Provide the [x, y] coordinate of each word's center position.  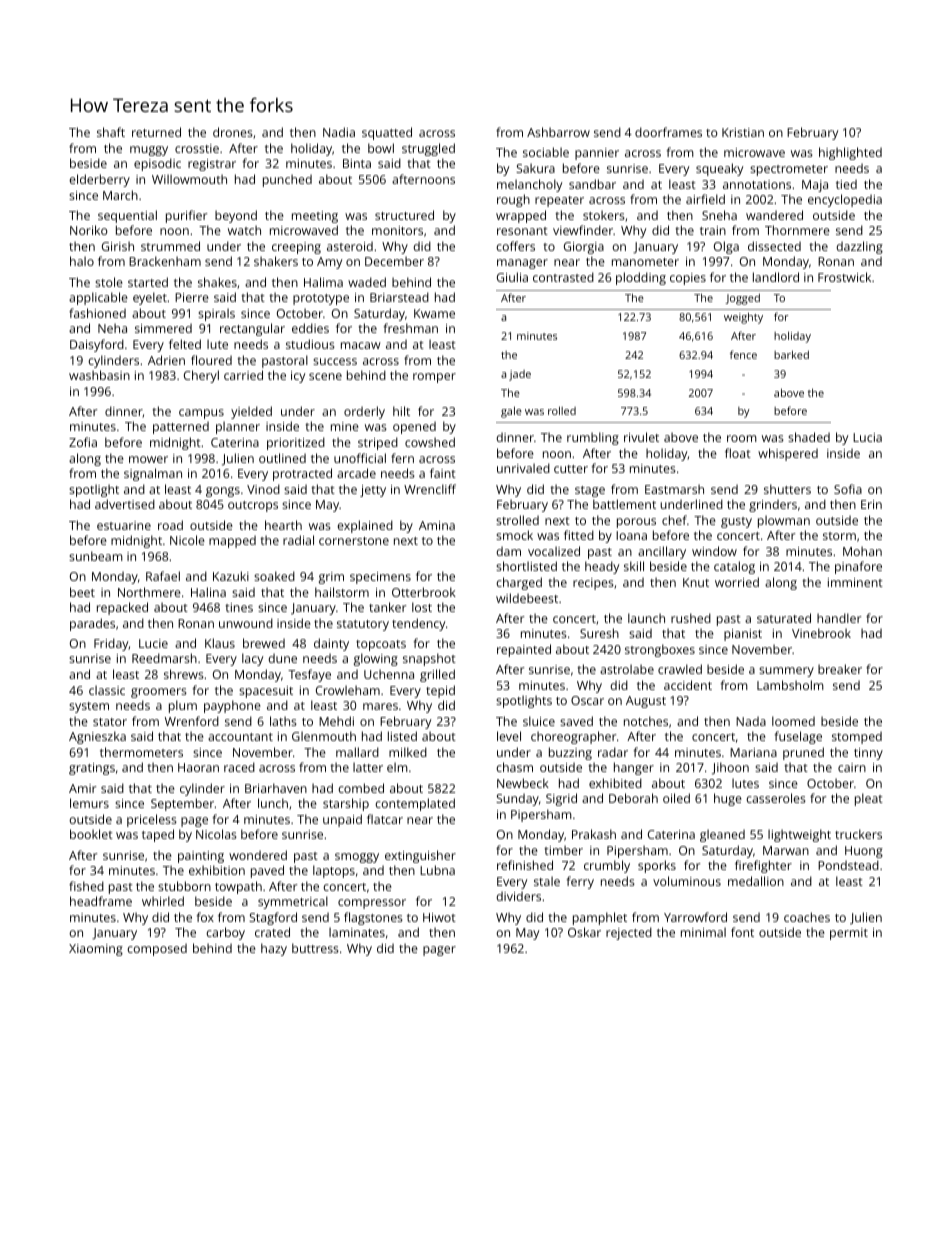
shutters [787, 489]
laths [283, 721]
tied [846, 184]
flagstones [373, 918]
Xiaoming [96, 950]
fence [743, 354]
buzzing [570, 753]
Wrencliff [430, 489]
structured [404, 215]
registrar [212, 165]
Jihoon [730, 768]
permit [849, 934]
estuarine [124, 525]
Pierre [192, 297]
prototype [321, 299]
